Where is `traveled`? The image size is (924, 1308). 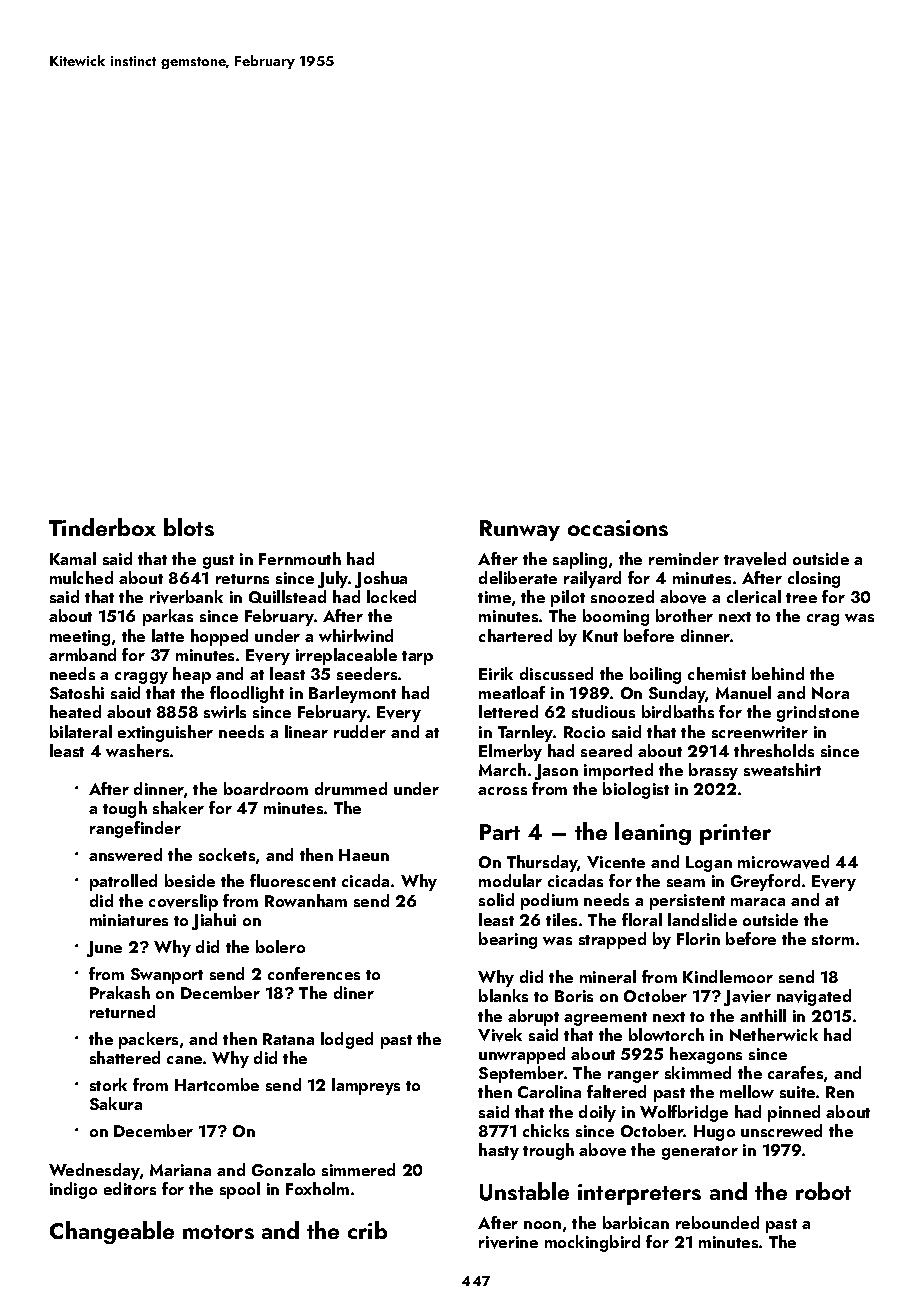 traveled is located at coordinates (755, 559).
